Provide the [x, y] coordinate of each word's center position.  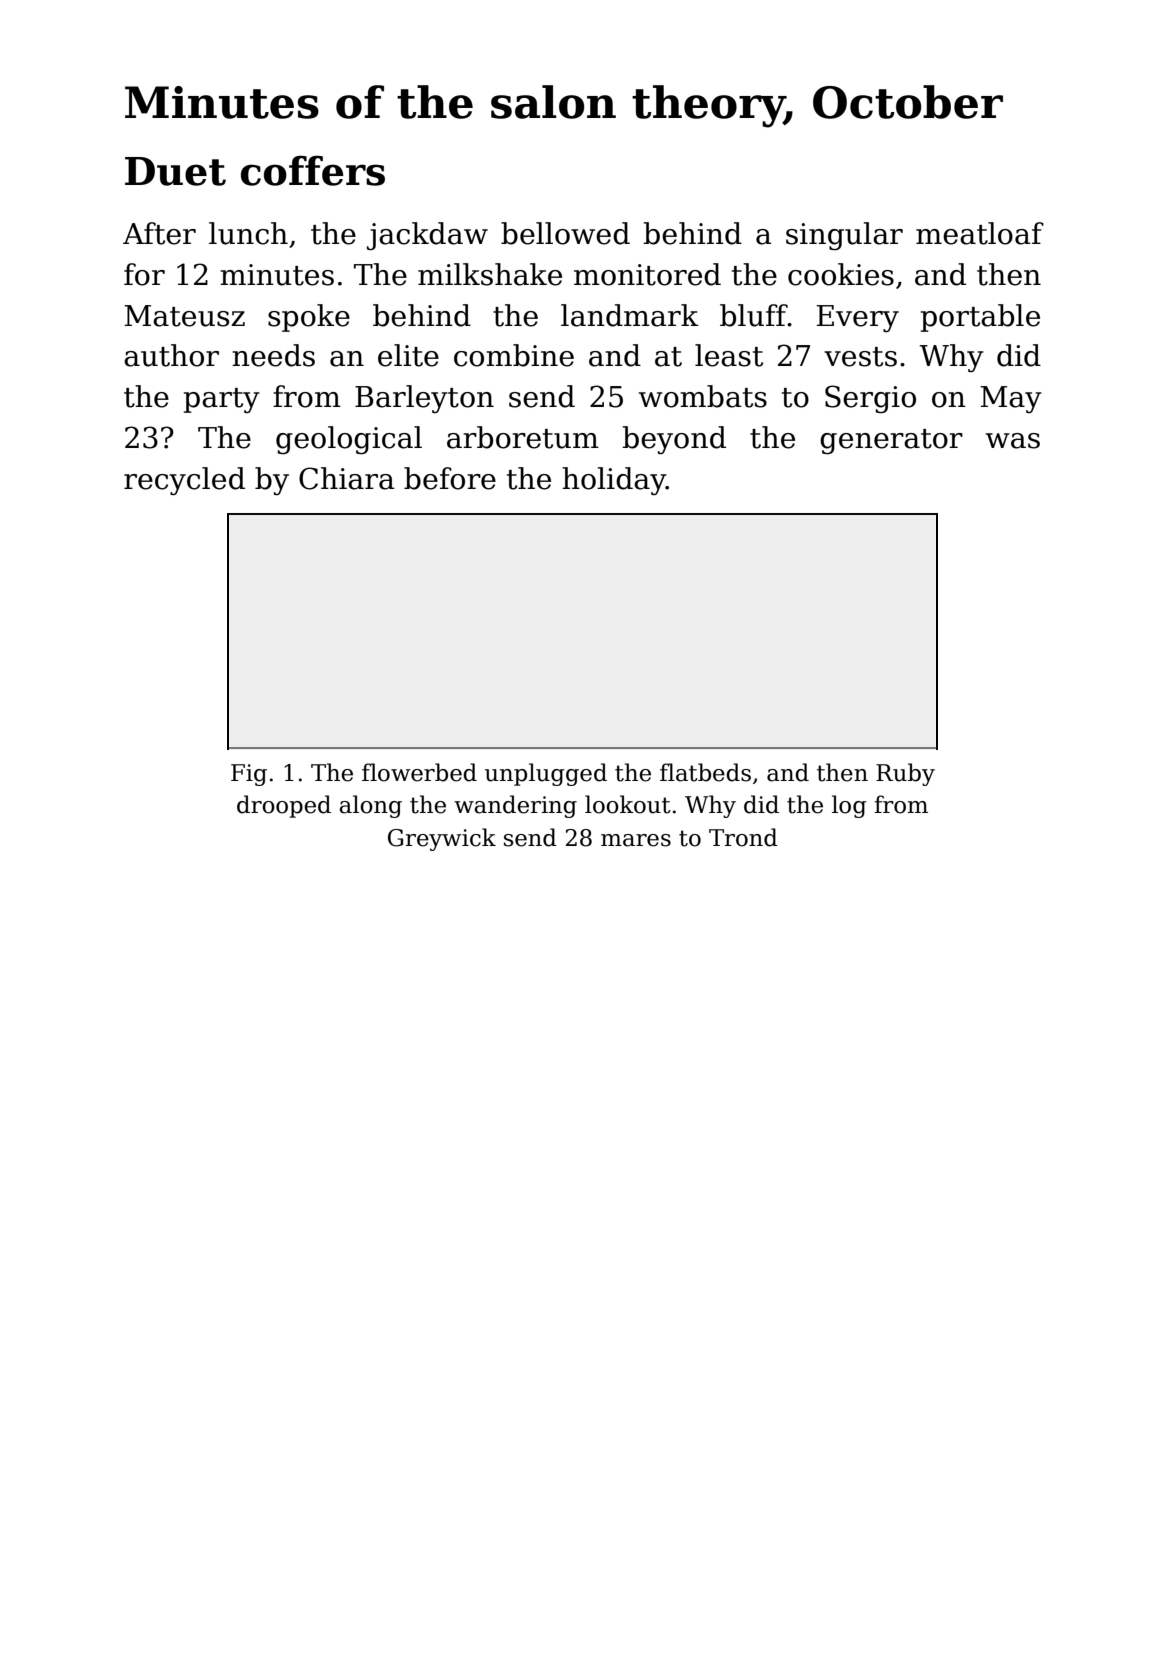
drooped [284, 806]
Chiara [347, 478]
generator [891, 442]
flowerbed [419, 772]
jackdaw [427, 236]
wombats [703, 396]
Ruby [905, 774]
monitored [647, 274]
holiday [614, 481]
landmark [629, 315]
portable [980, 318]
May [1011, 399]
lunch [248, 233]
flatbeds [705, 772]
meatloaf [980, 233]
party [222, 400]
